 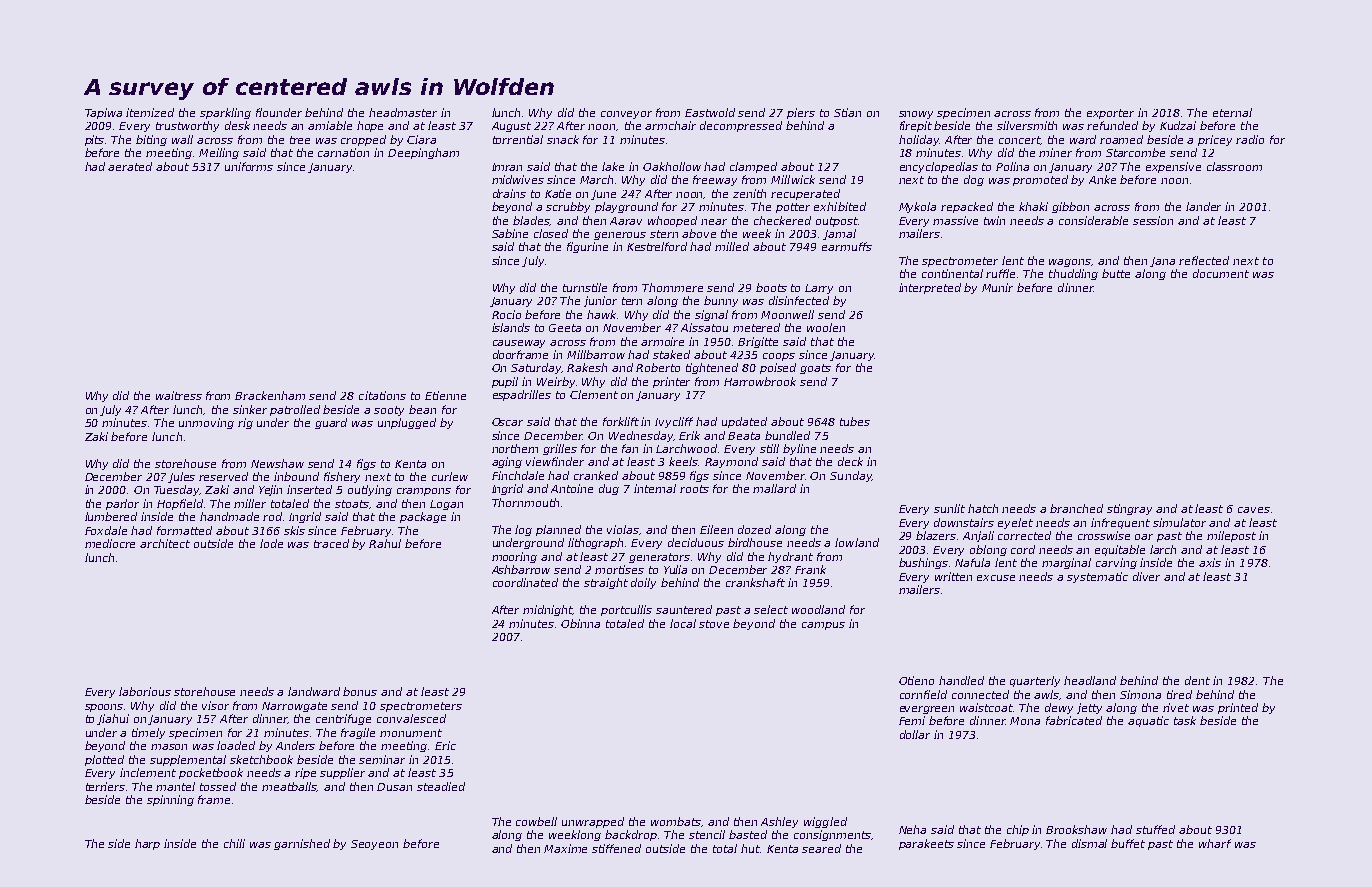 I want to click on Antoine, so click(x=572, y=488).
